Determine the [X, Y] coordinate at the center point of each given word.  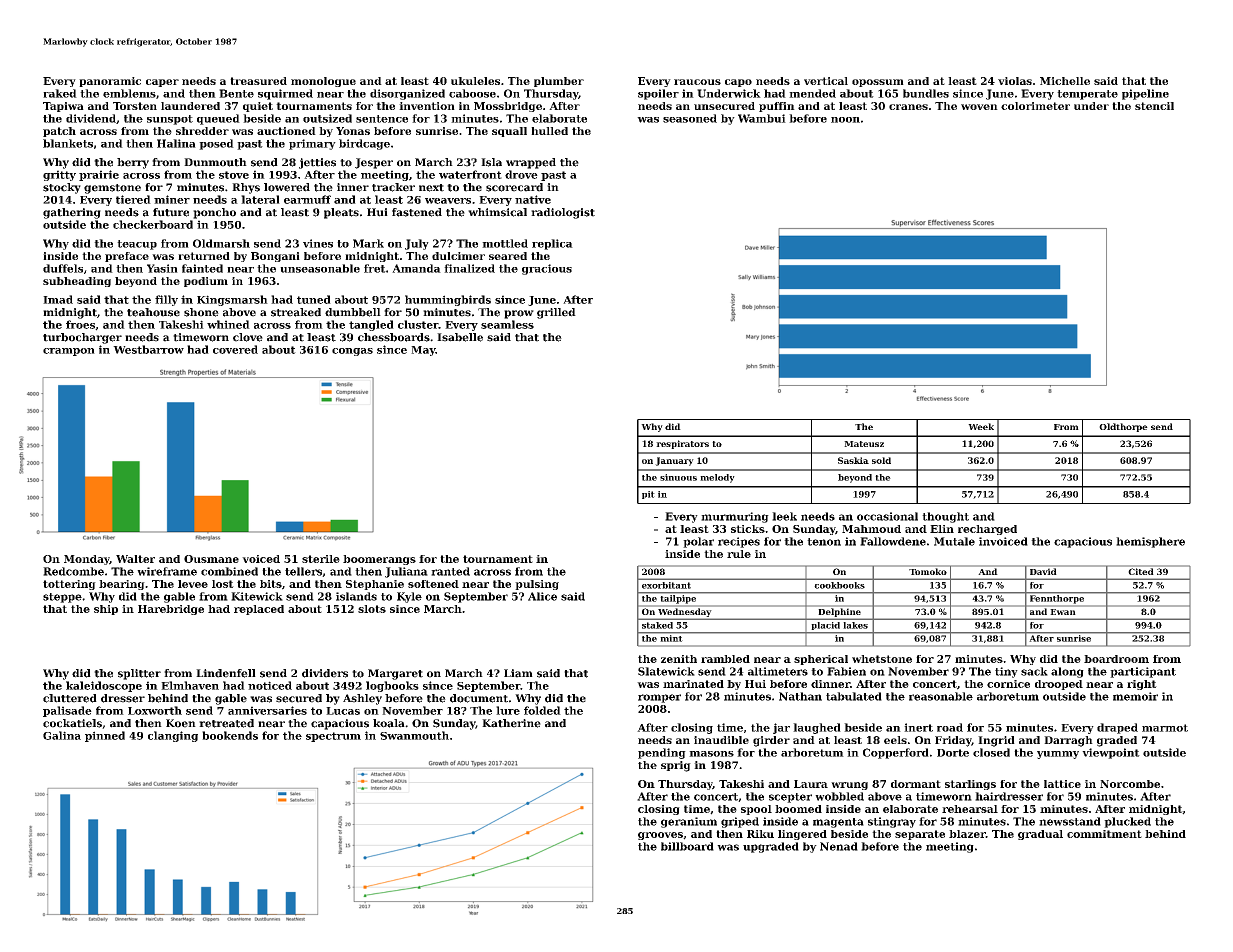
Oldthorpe [1123, 427]
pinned [105, 736]
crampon [69, 352]
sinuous [678, 477]
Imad [58, 299]
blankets [68, 143]
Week [981, 426]
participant [1143, 672]
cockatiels [72, 723]
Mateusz [864, 444]
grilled [556, 313]
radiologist [563, 213]
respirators [682, 444]
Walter [135, 559]
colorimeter [1035, 106]
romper [659, 698]
